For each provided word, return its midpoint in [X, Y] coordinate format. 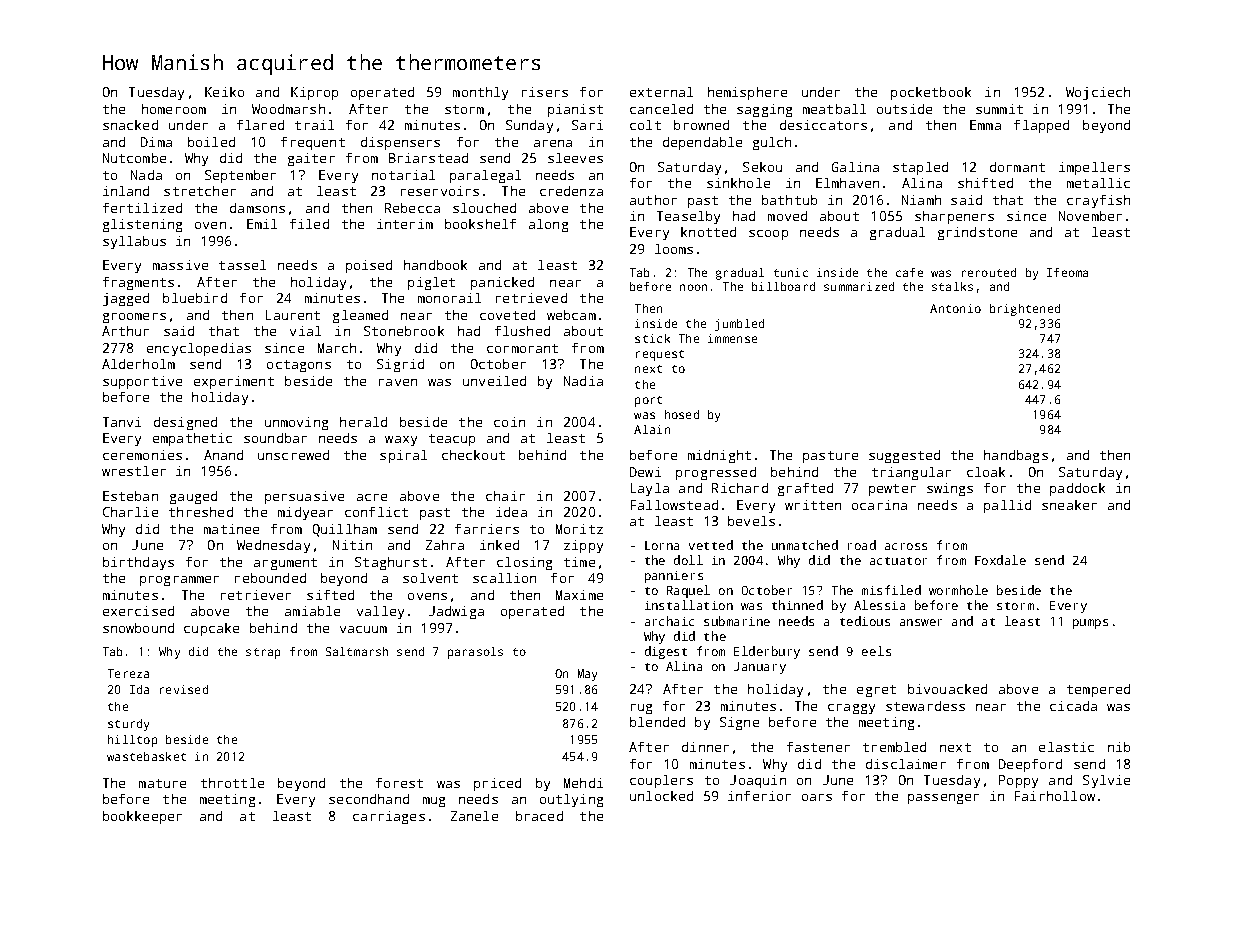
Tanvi [122, 422]
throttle [232, 783]
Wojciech [1098, 93]
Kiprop [314, 93]
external [661, 92]
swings [950, 489]
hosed [682, 414]
